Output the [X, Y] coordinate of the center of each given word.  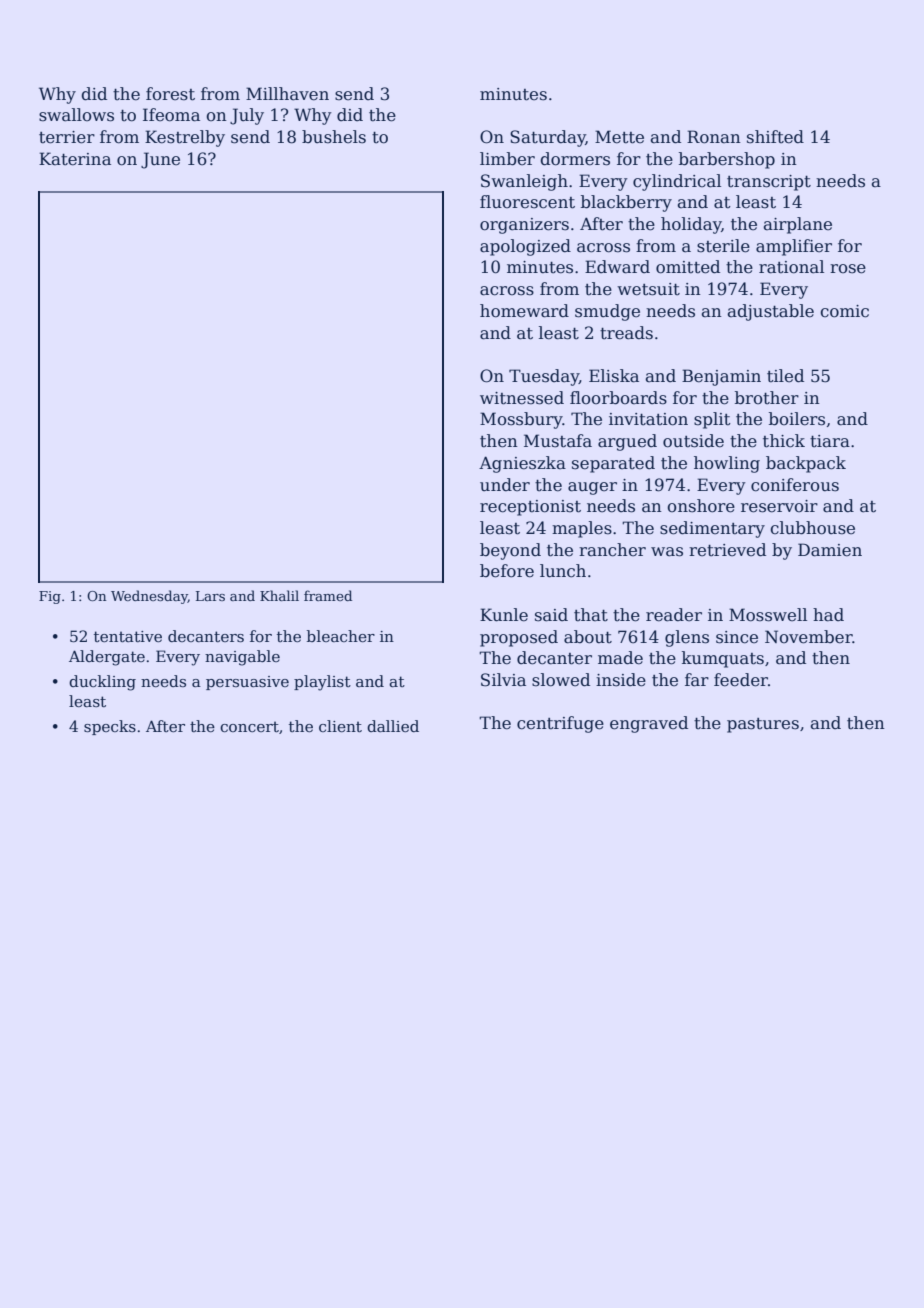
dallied [393, 726]
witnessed [522, 398]
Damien [830, 550]
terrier [67, 137]
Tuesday [544, 377]
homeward [524, 311]
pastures [763, 725]
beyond [510, 551]
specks [110, 727]
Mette [619, 137]
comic [845, 311]
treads [626, 333]
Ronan [714, 137]
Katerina [75, 159]
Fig [50, 597]
